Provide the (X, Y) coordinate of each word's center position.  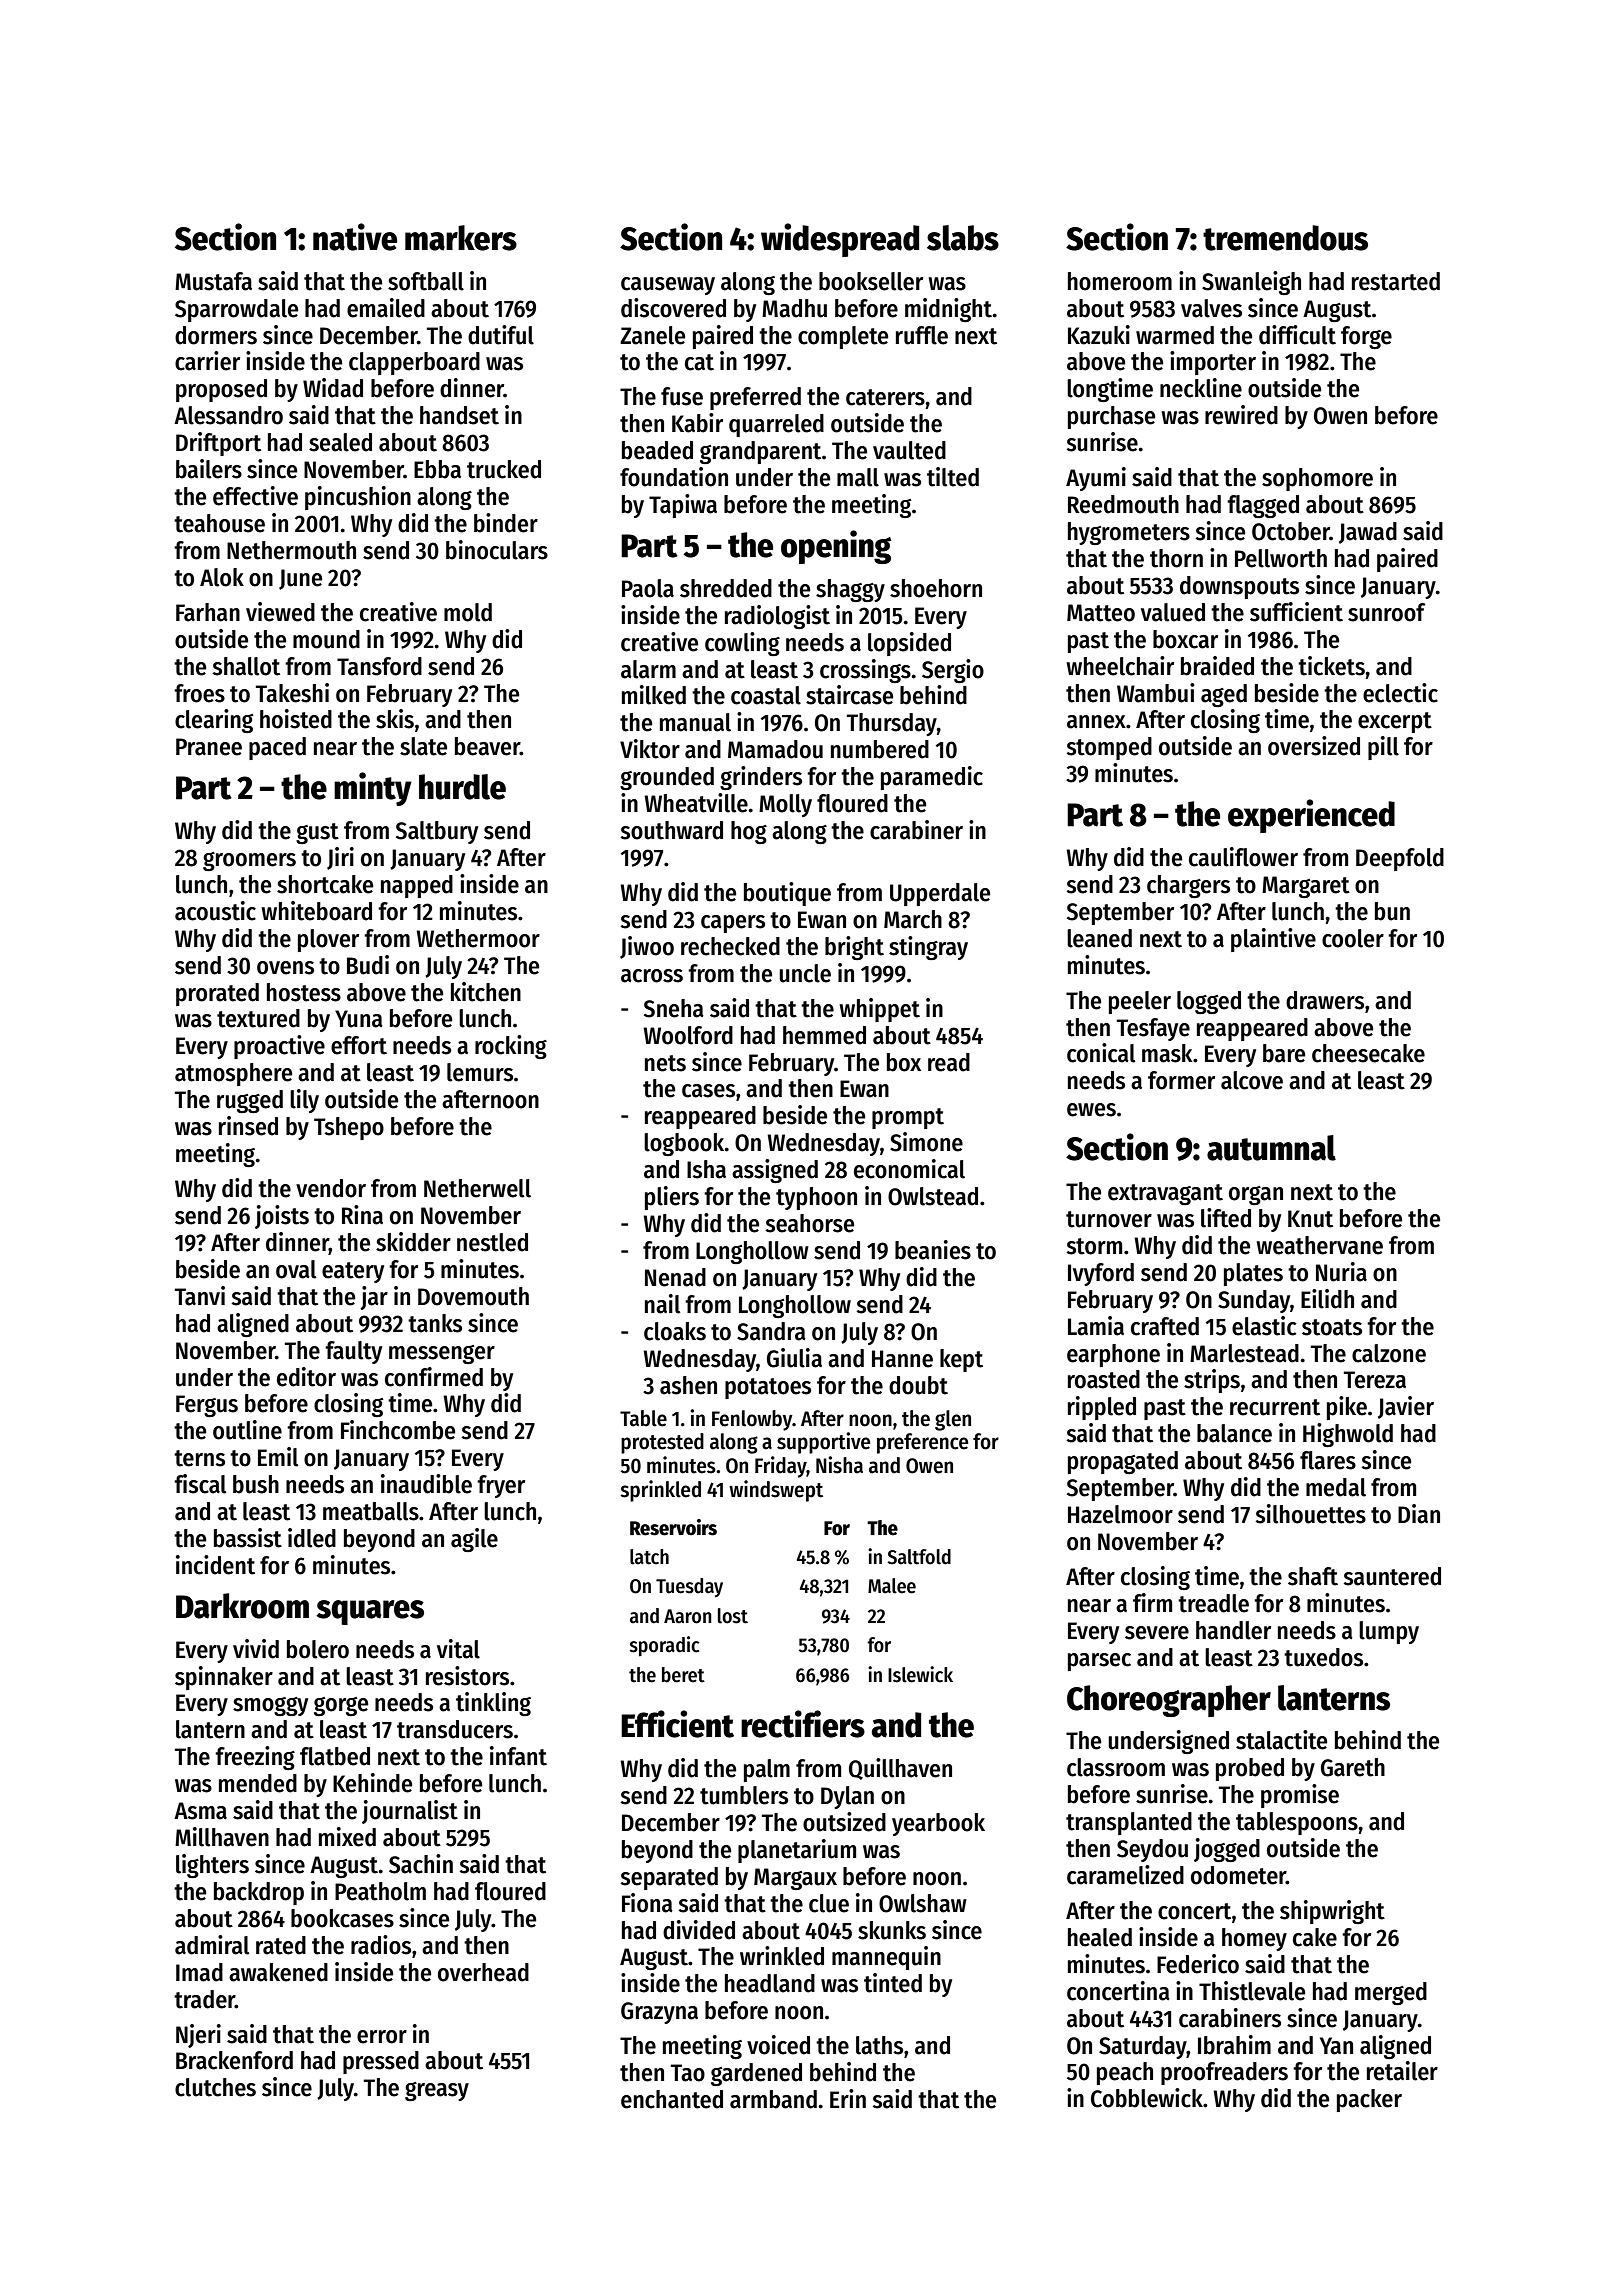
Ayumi (1096, 479)
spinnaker (224, 1678)
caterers (885, 397)
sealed (340, 442)
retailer (1402, 2071)
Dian (1419, 1514)
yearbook (938, 1824)
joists (282, 1217)
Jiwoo (647, 947)
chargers (1188, 886)
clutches (215, 2087)
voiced (778, 2045)
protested (662, 1443)
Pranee (209, 747)
